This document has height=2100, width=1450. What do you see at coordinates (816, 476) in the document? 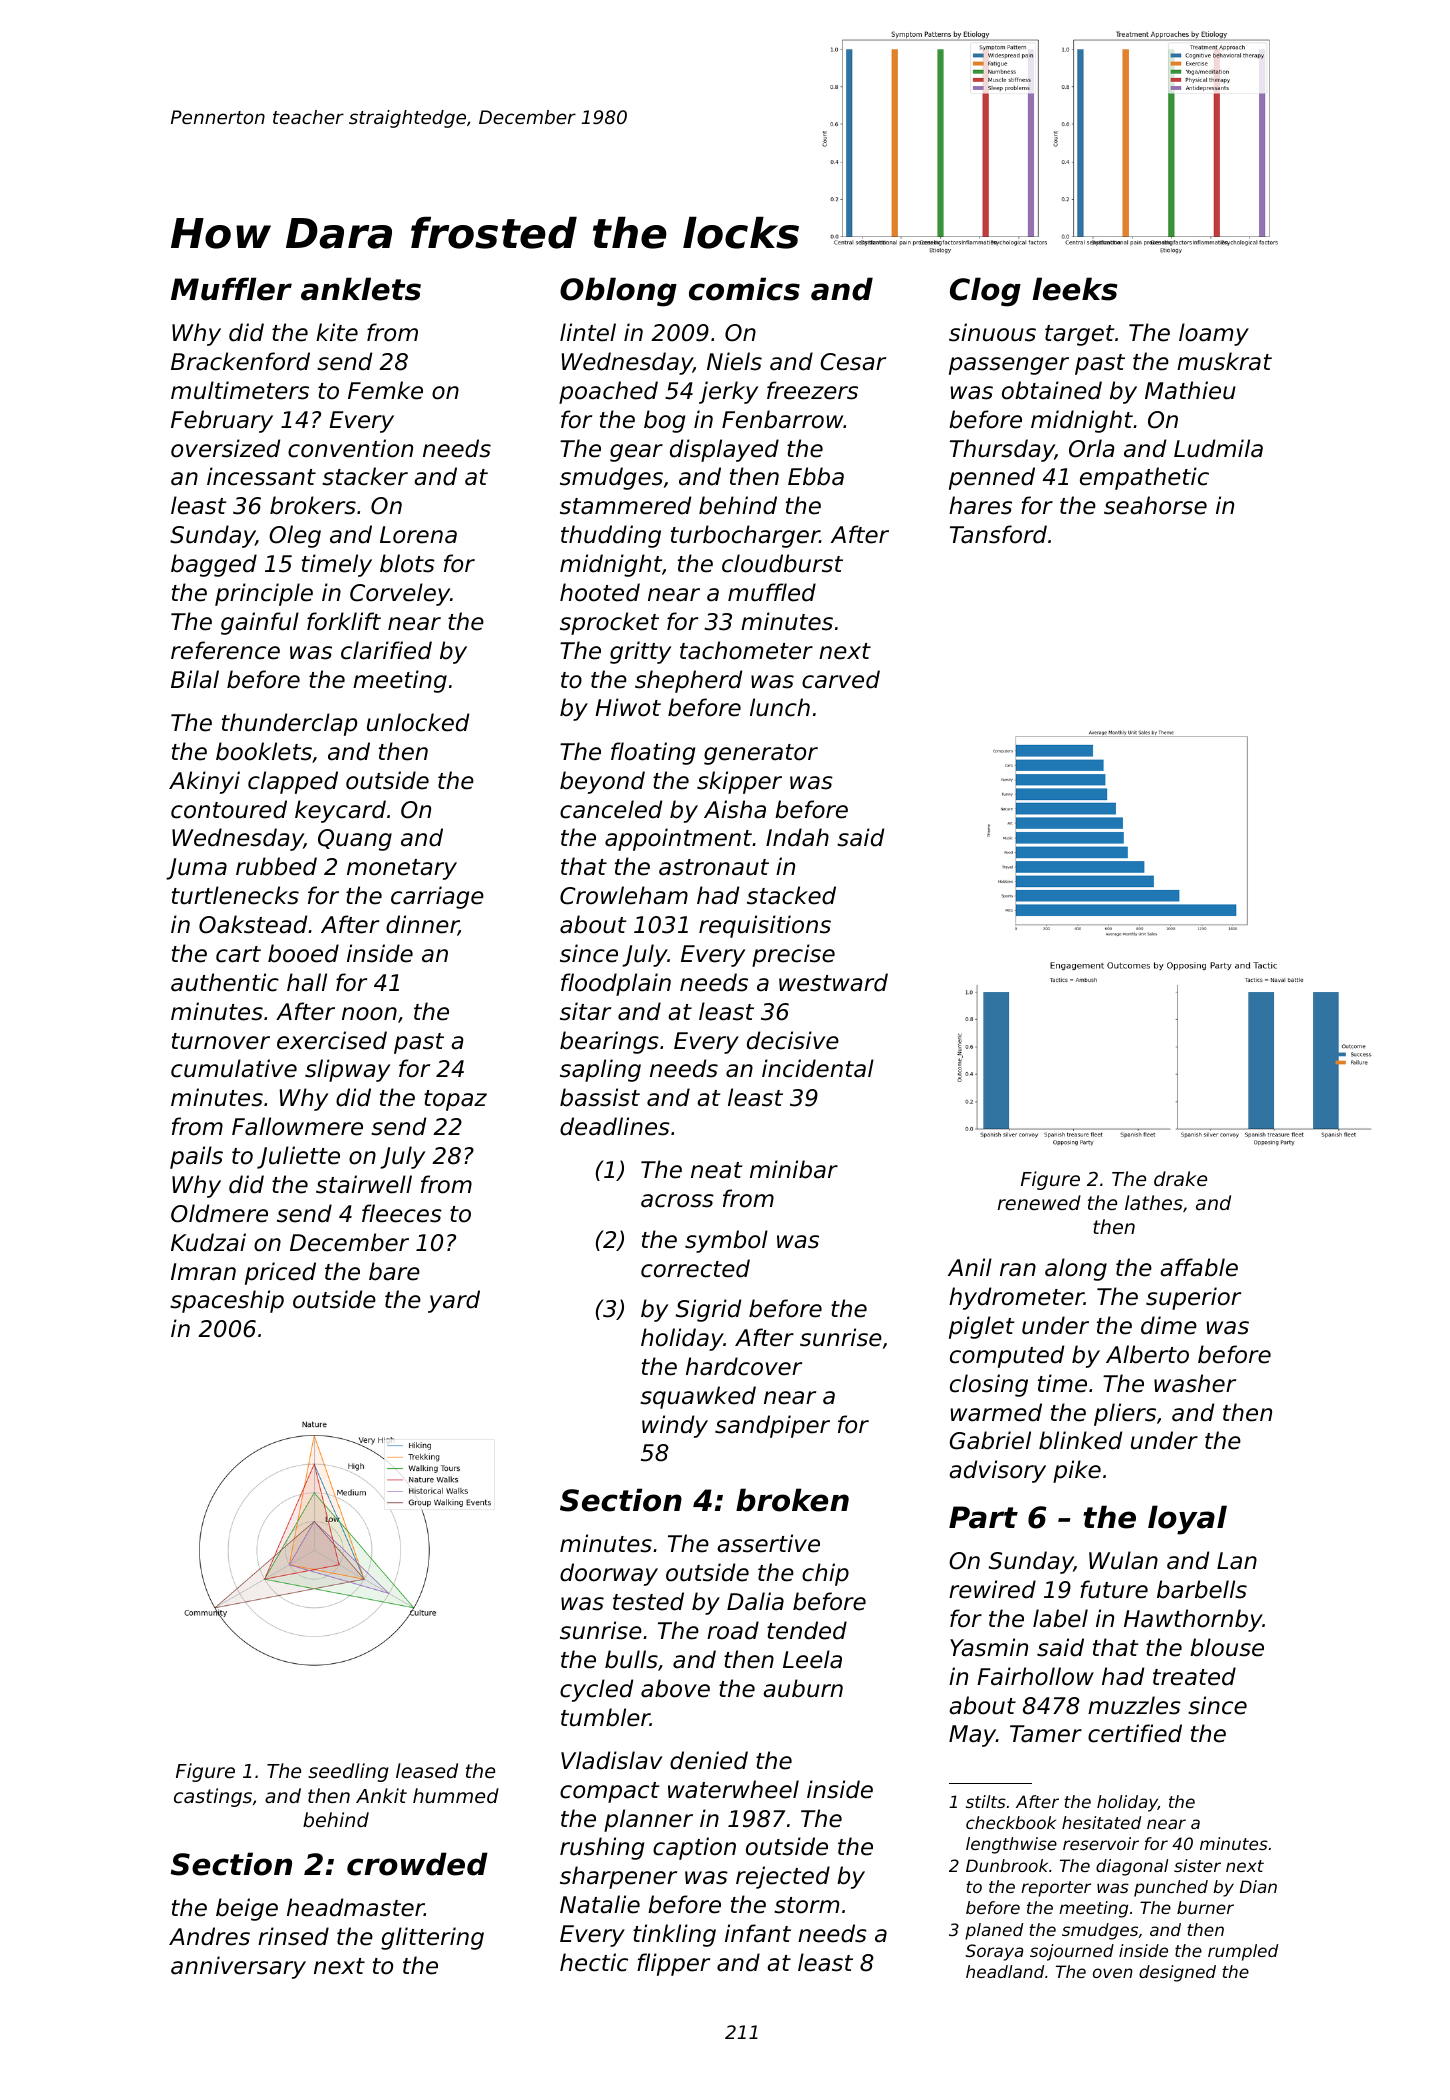
I see `Ebba` at bounding box center [816, 476].
